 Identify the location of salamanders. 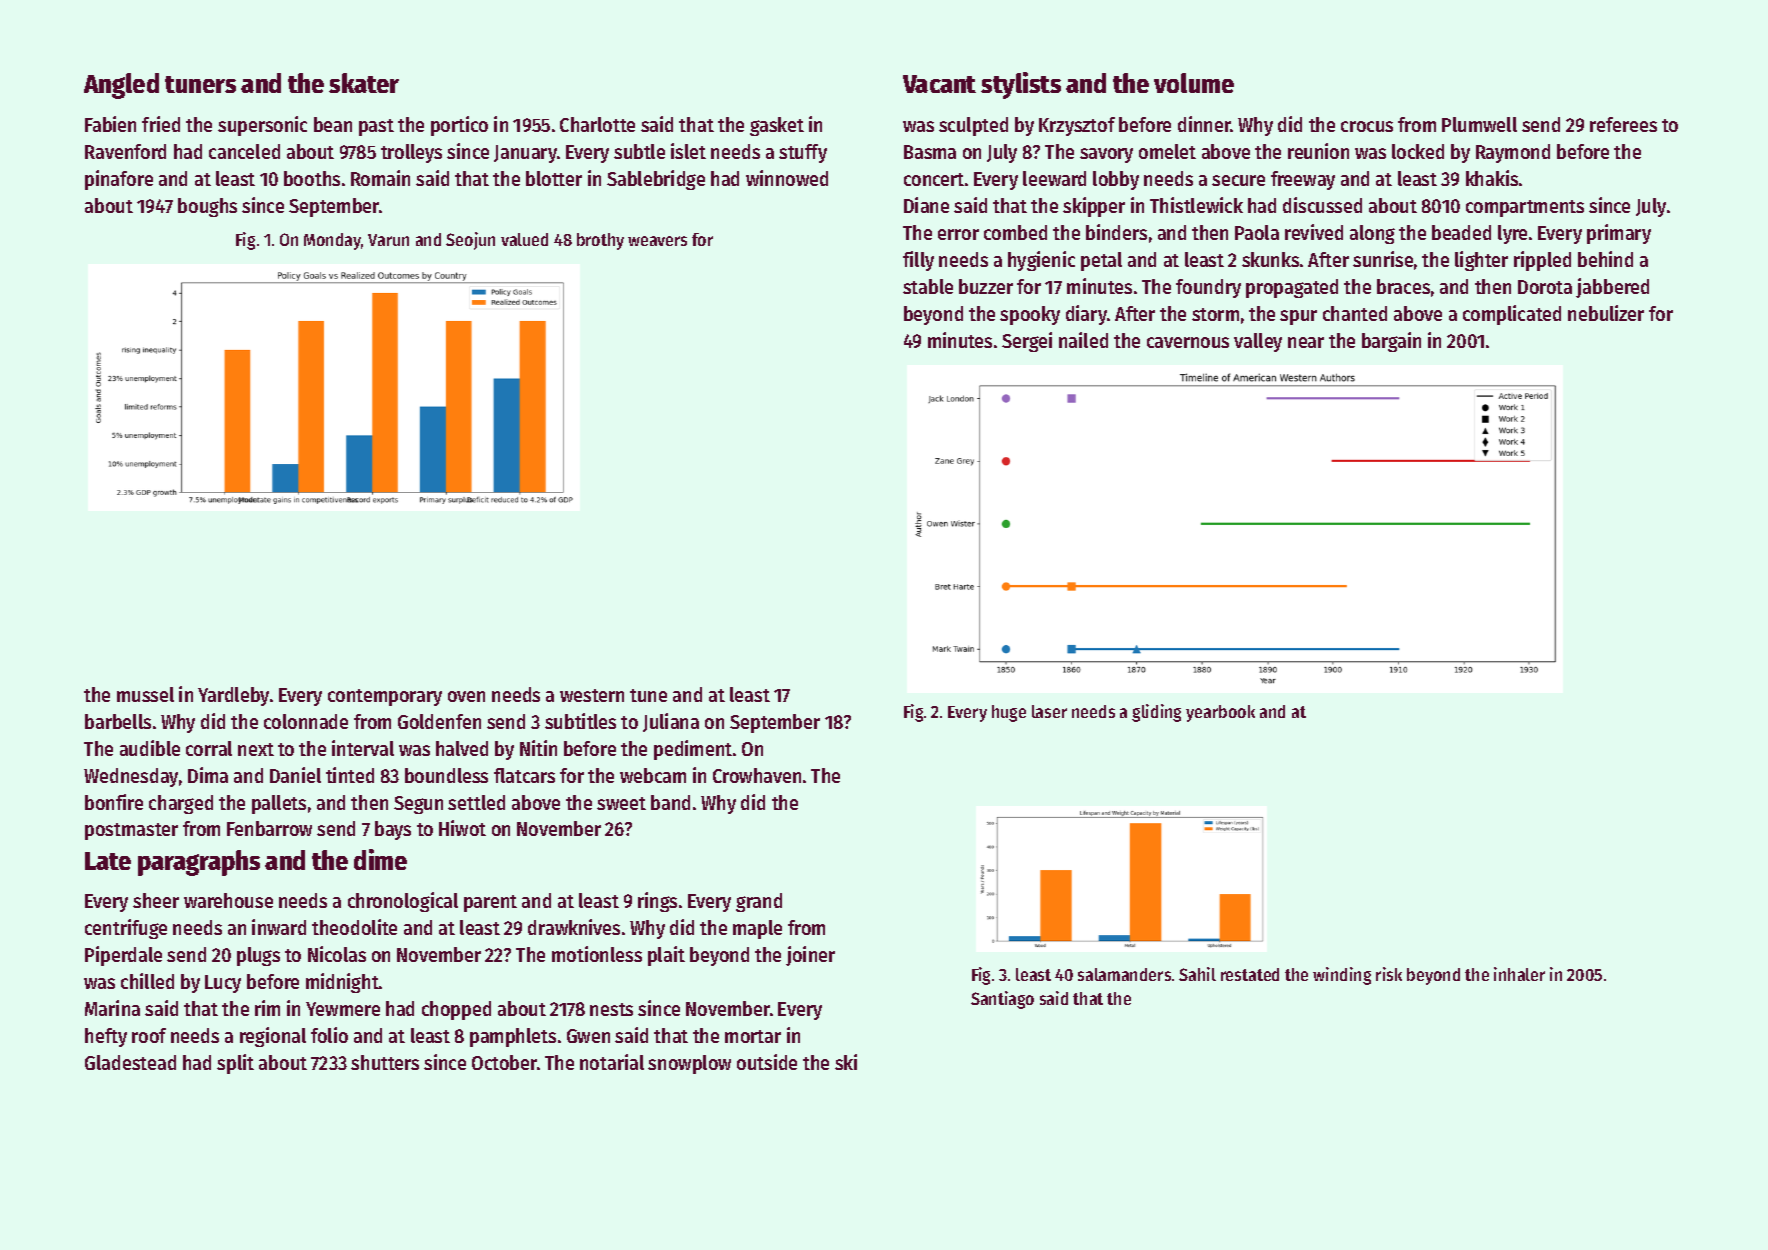
(1124, 974).
